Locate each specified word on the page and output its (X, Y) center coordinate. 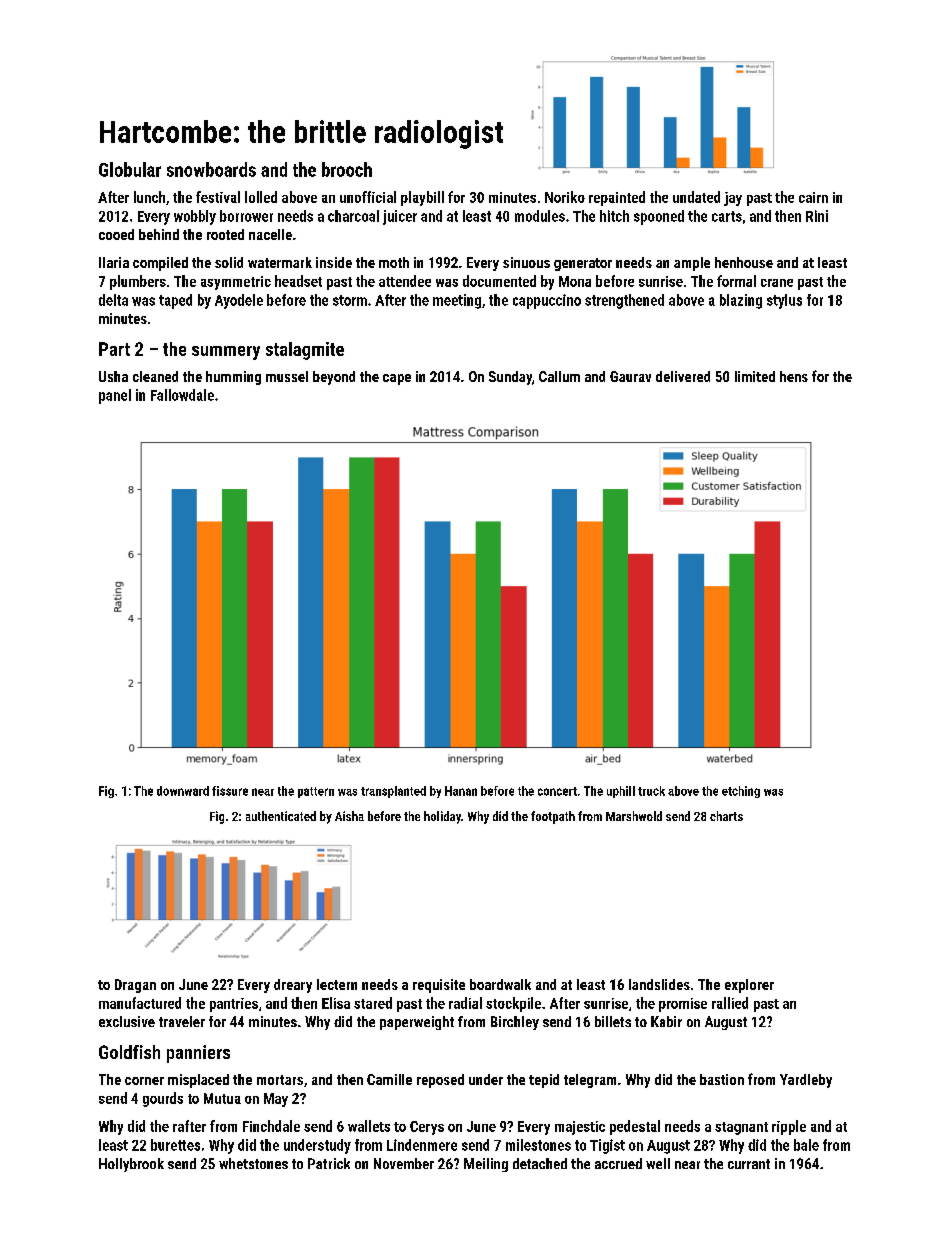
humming (233, 378)
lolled (261, 197)
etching (741, 792)
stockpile (513, 1004)
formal (736, 281)
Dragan (135, 986)
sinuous (526, 262)
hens (794, 376)
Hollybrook (131, 1165)
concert (557, 791)
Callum (559, 376)
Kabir (666, 1021)
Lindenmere (422, 1145)
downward (183, 791)
